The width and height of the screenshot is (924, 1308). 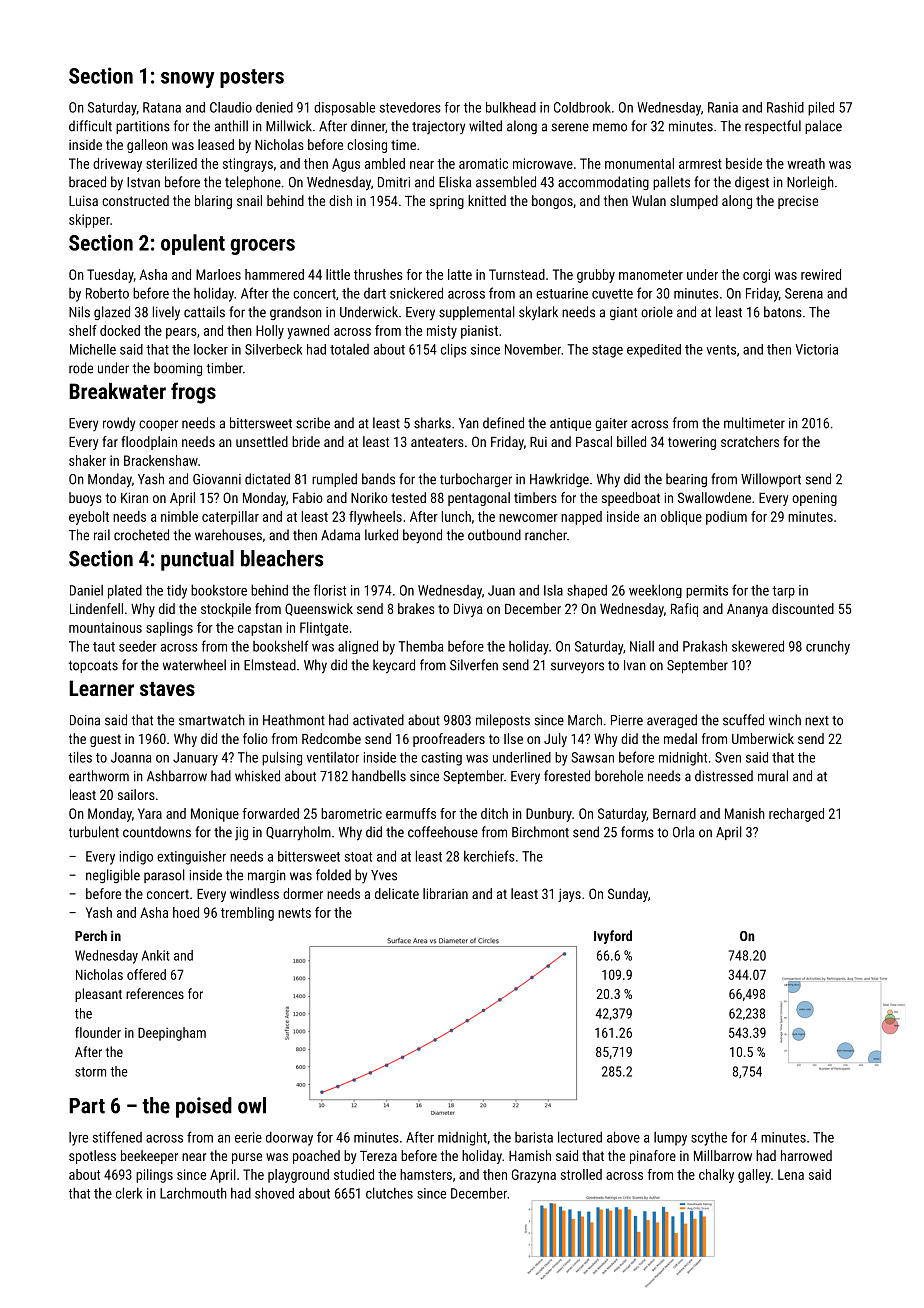 I want to click on Brackenshaw, so click(x=161, y=460).
